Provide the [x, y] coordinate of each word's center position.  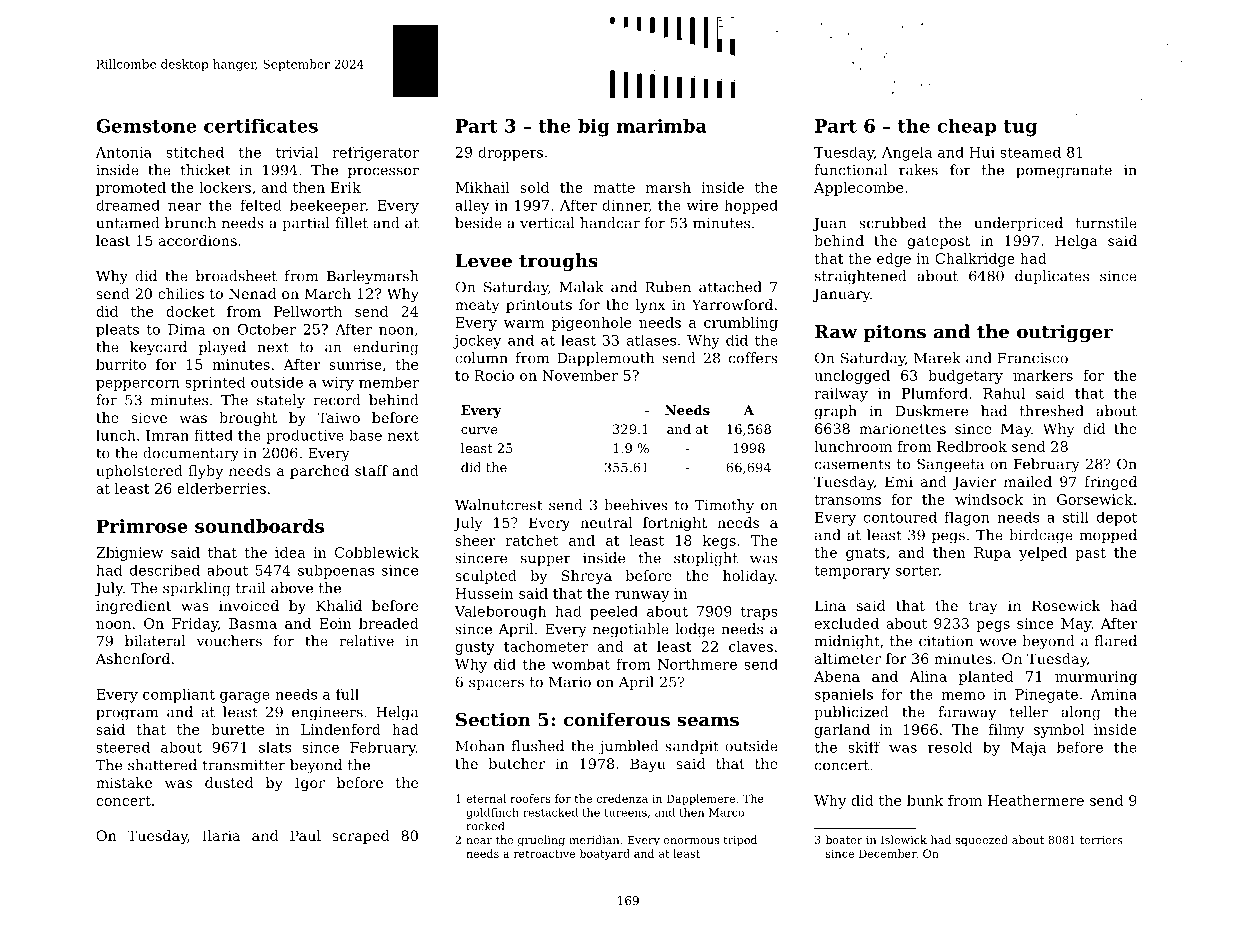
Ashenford [133, 658]
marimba [662, 125]
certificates [261, 126]
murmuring [1096, 678]
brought [248, 419]
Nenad [252, 293]
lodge [695, 630]
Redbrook [972, 446]
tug [1020, 128]
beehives [636, 505]
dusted [229, 782]
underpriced [1018, 224]
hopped [751, 206]
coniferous [617, 719]
